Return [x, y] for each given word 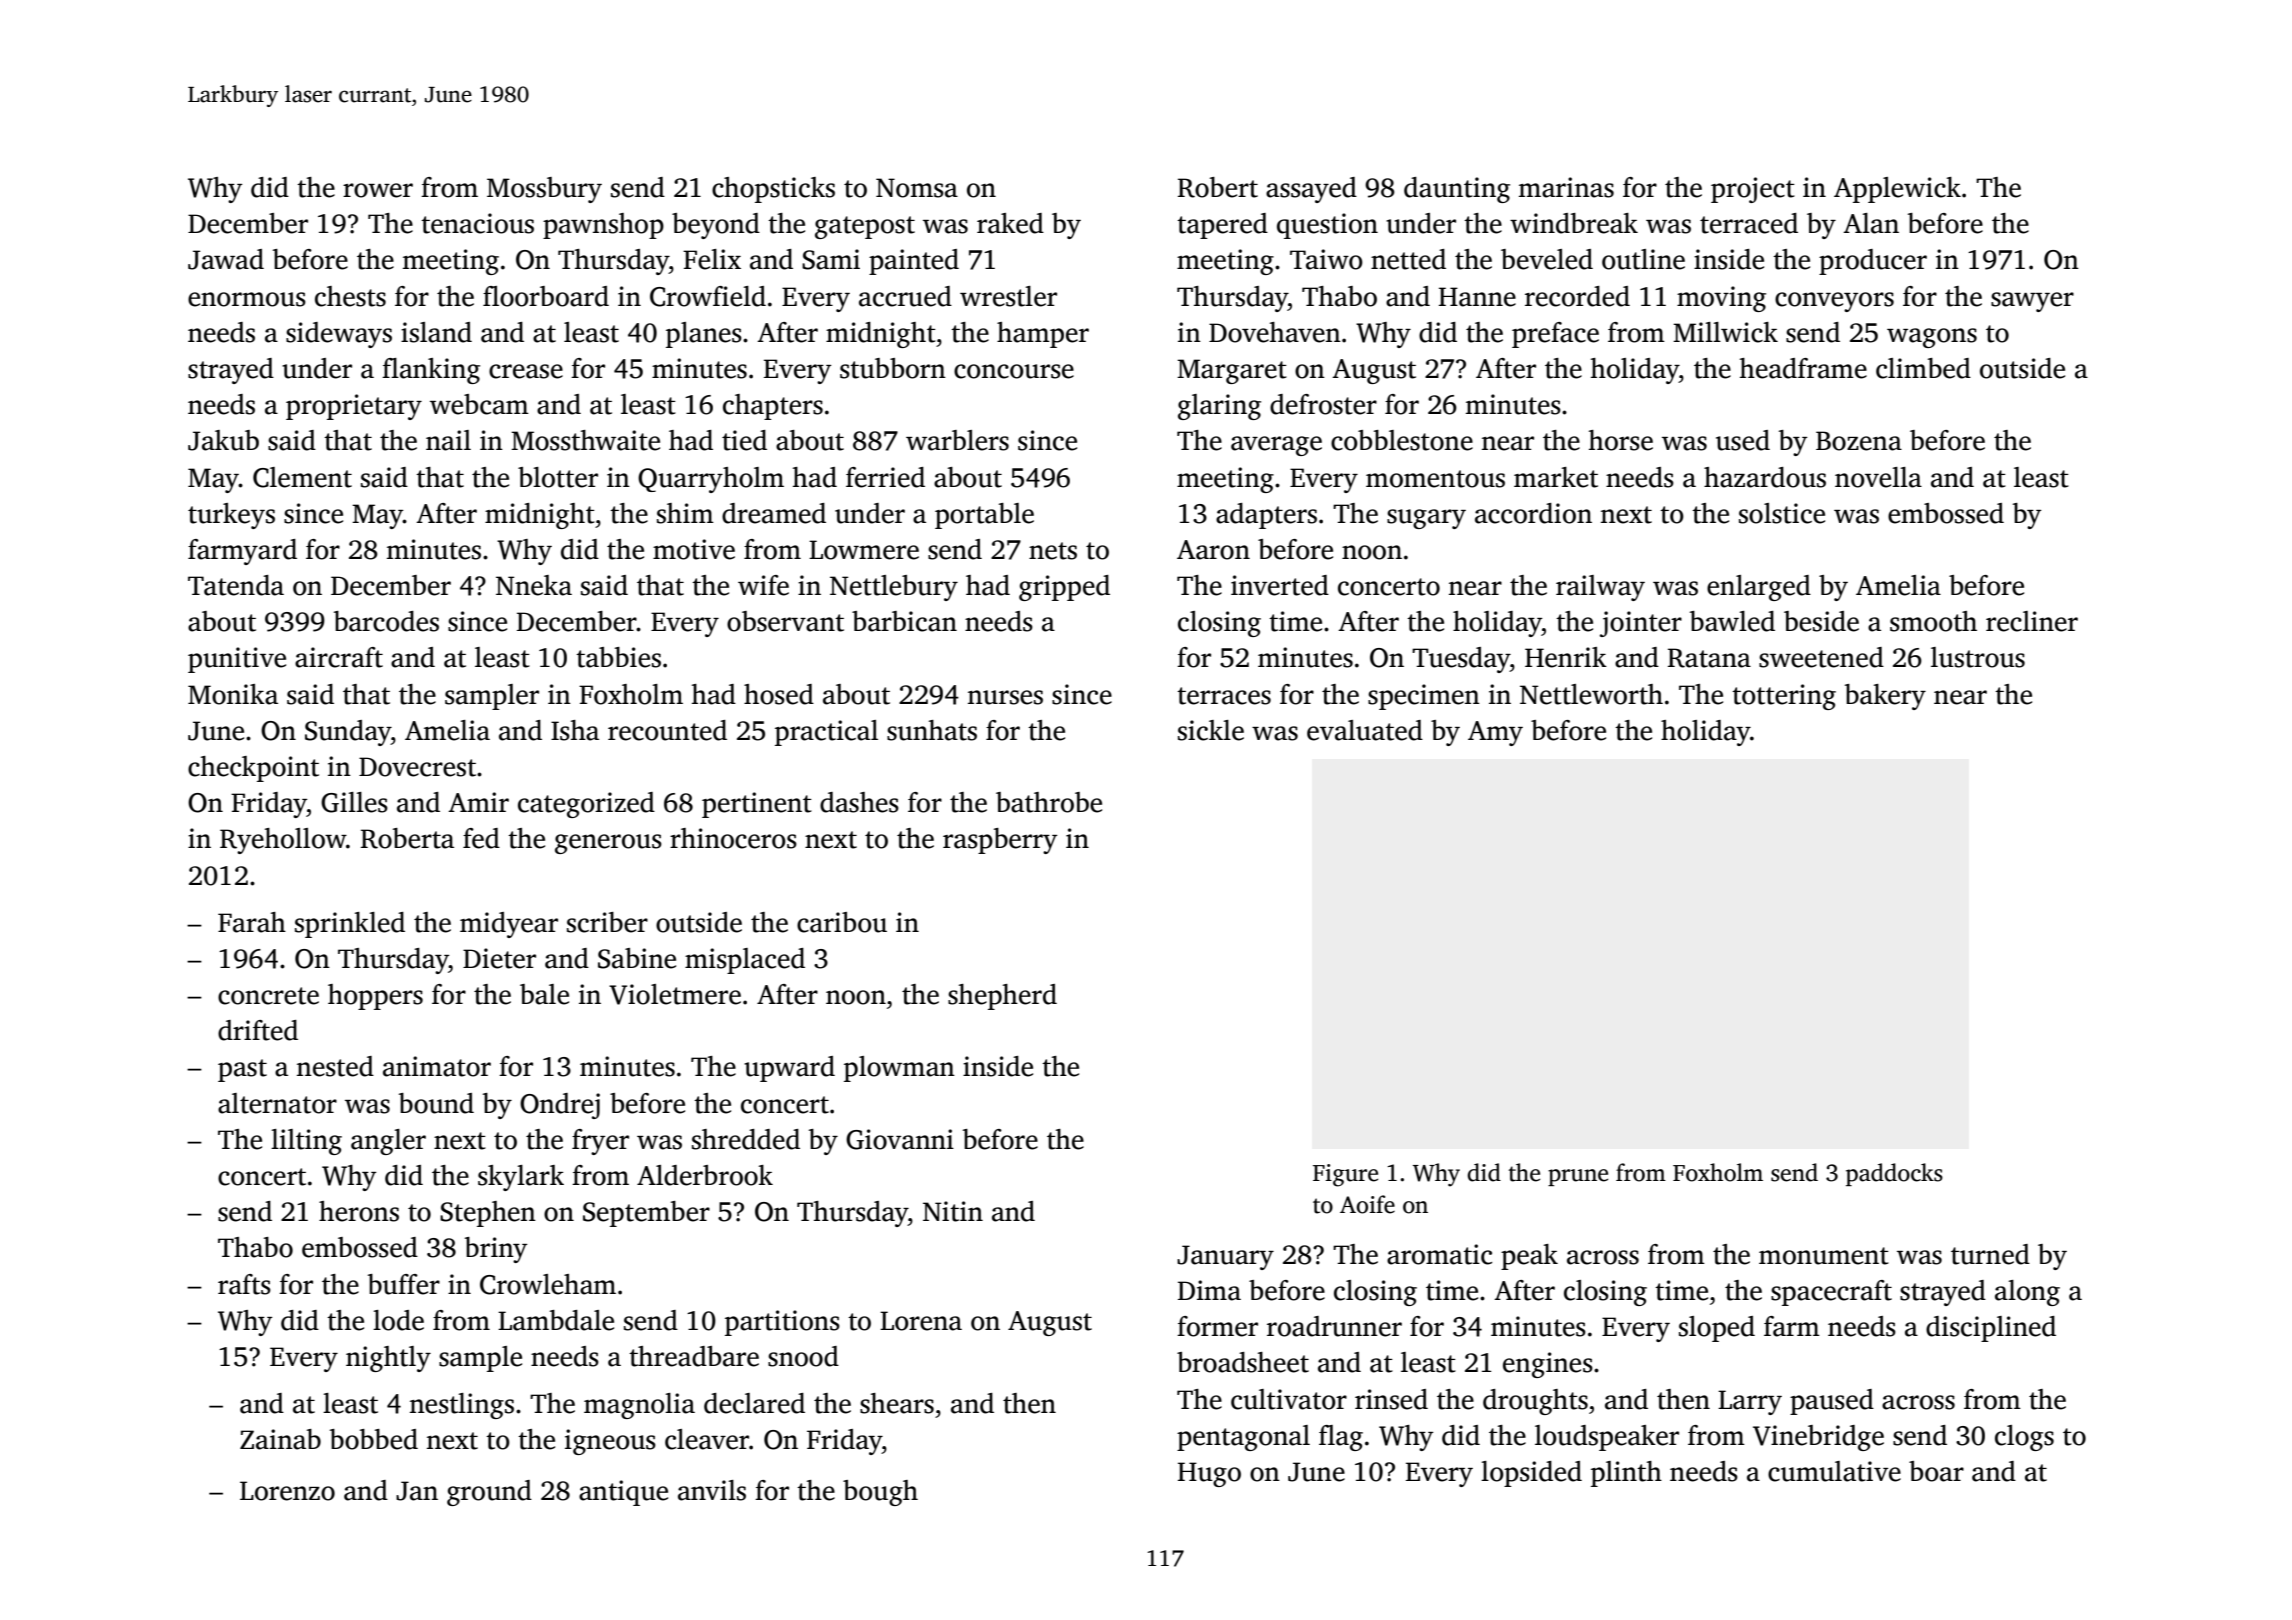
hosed [779, 694]
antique [623, 1493]
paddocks [1894, 1174]
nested [335, 1066]
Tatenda [236, 585]
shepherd [1002, 997]
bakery [1885, 697]
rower [378, 190]
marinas [1566, 187]
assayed [1311, 190]
